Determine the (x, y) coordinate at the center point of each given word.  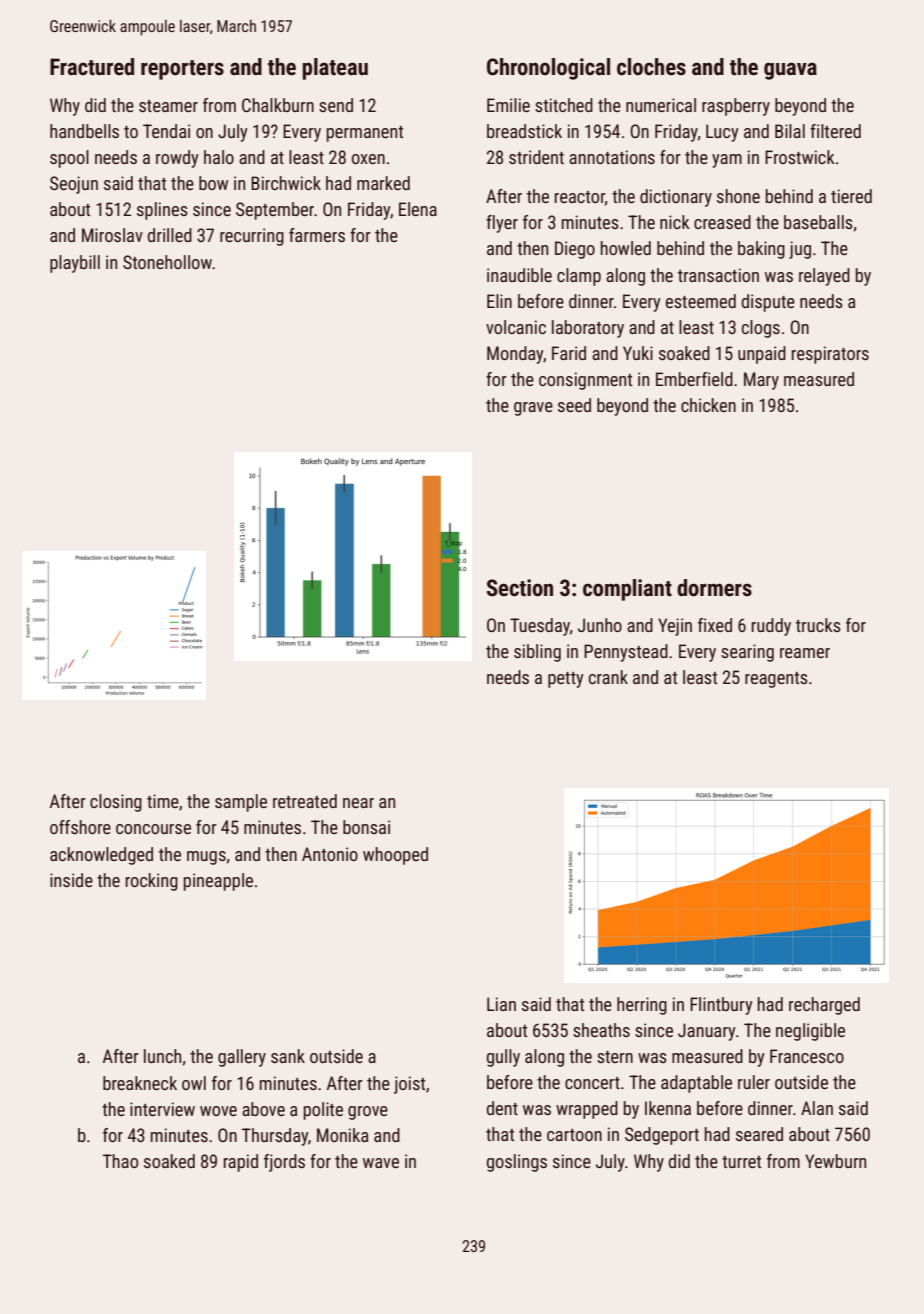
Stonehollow (167, 262)
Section (519, 588)
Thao (120, 1161)
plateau (335, 69)
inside (71, 880)
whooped (395, 856)
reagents (776, 680)
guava (790, 71)
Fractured (92, 67)
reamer (805, 653)
